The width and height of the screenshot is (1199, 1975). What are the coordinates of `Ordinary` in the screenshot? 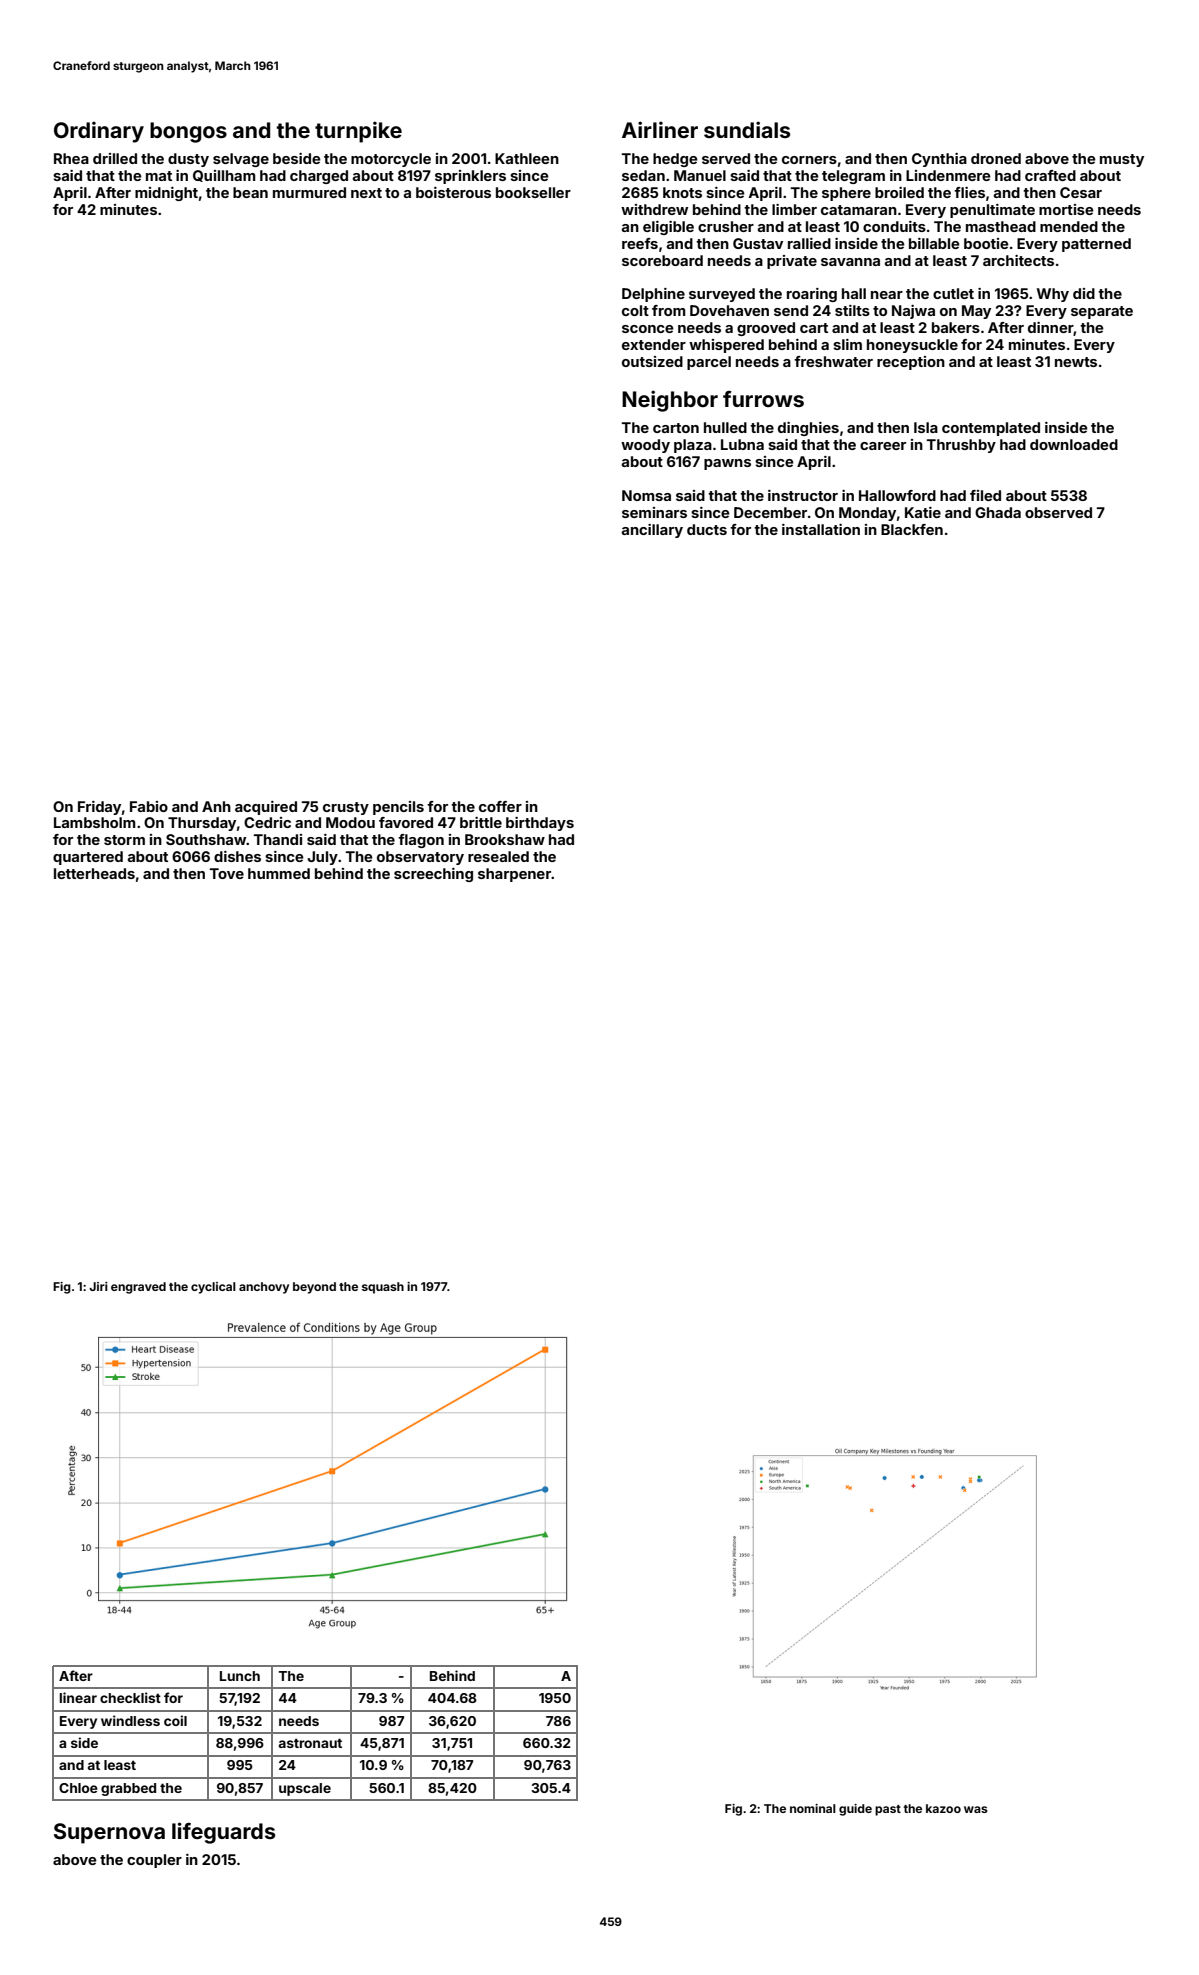 It's located at (99, 132).
